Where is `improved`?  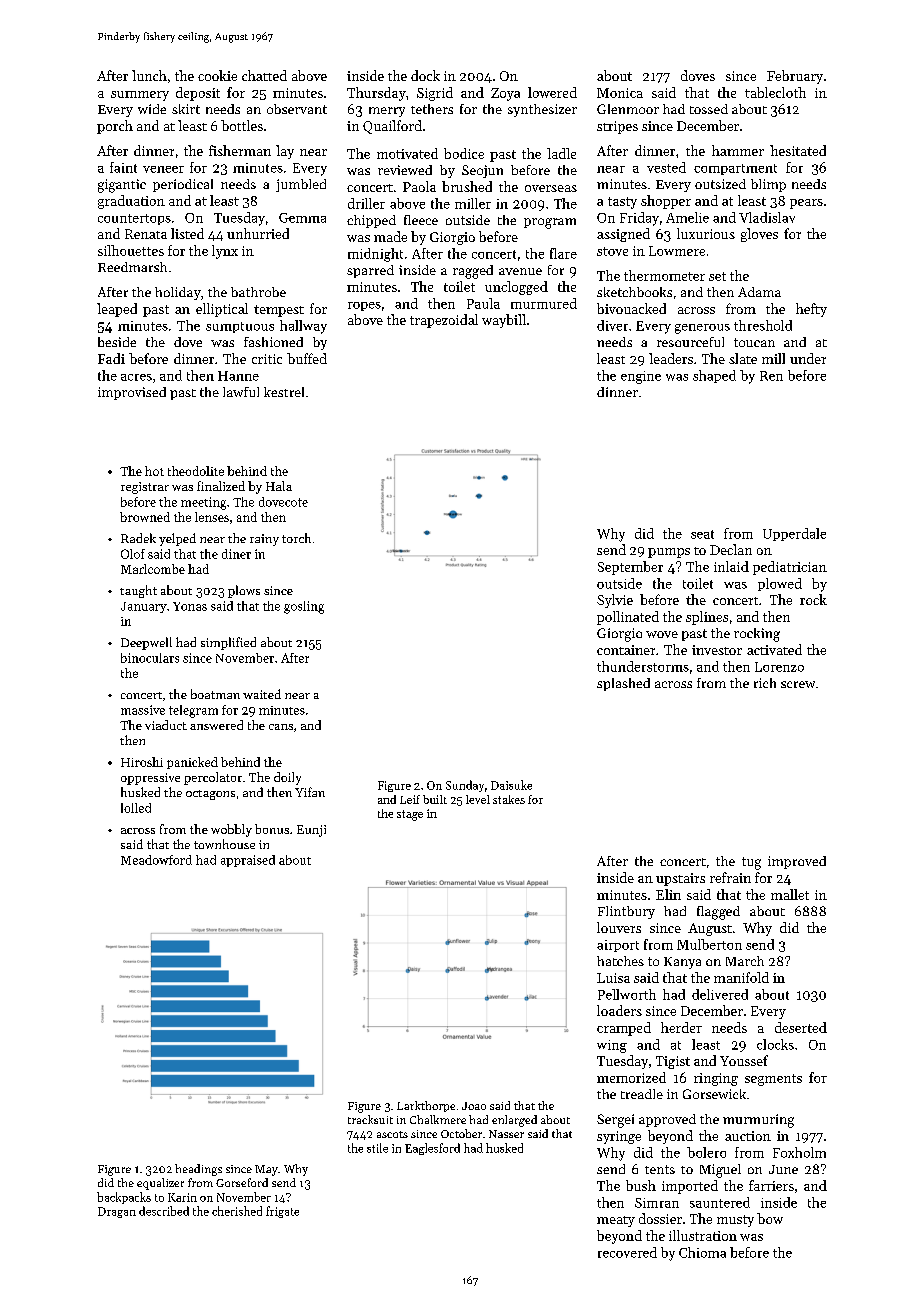 improved is located at coordinates (797, 862).
